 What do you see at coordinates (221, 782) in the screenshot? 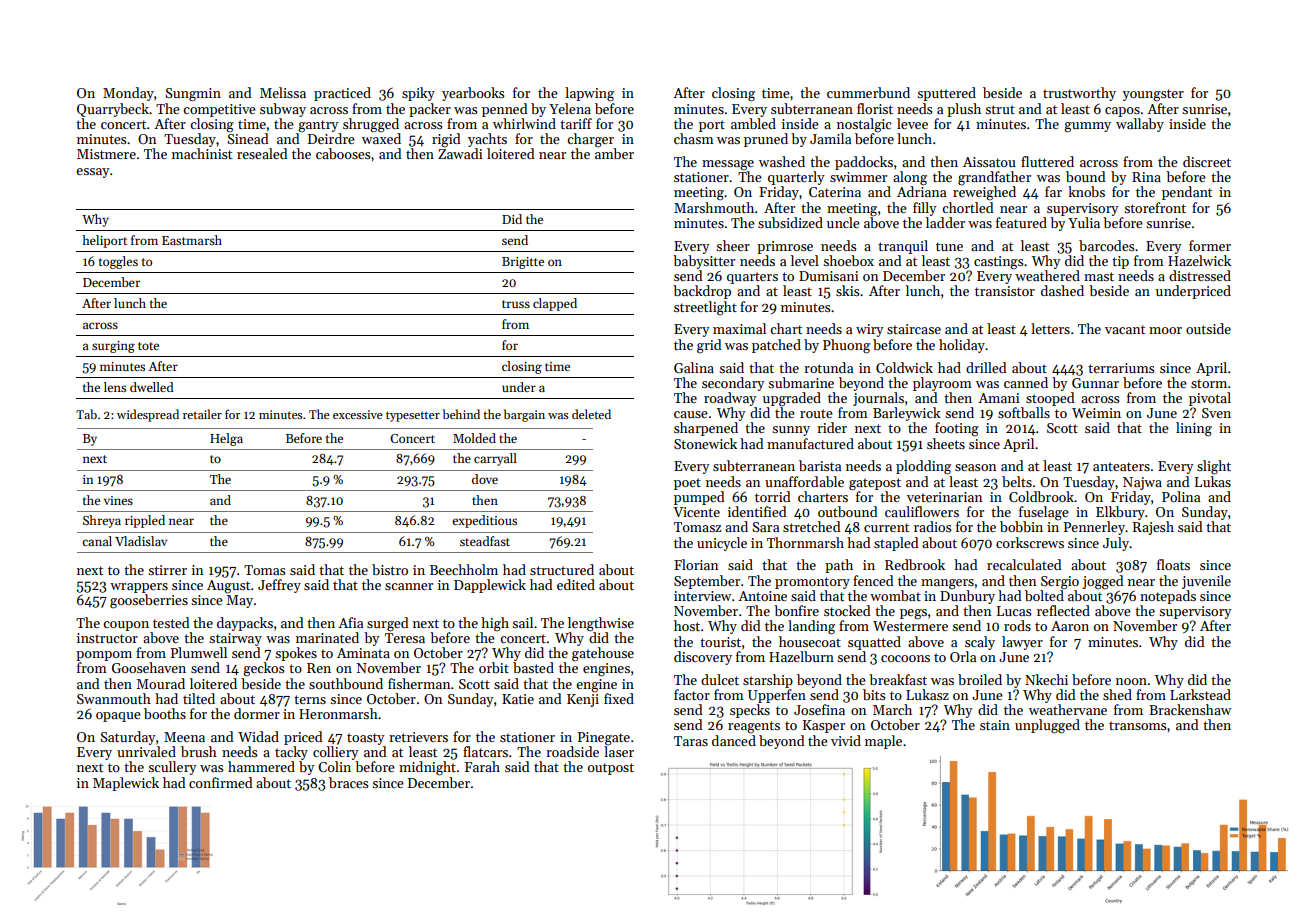
I see `confirmed` at bounding box center [221, 782].
